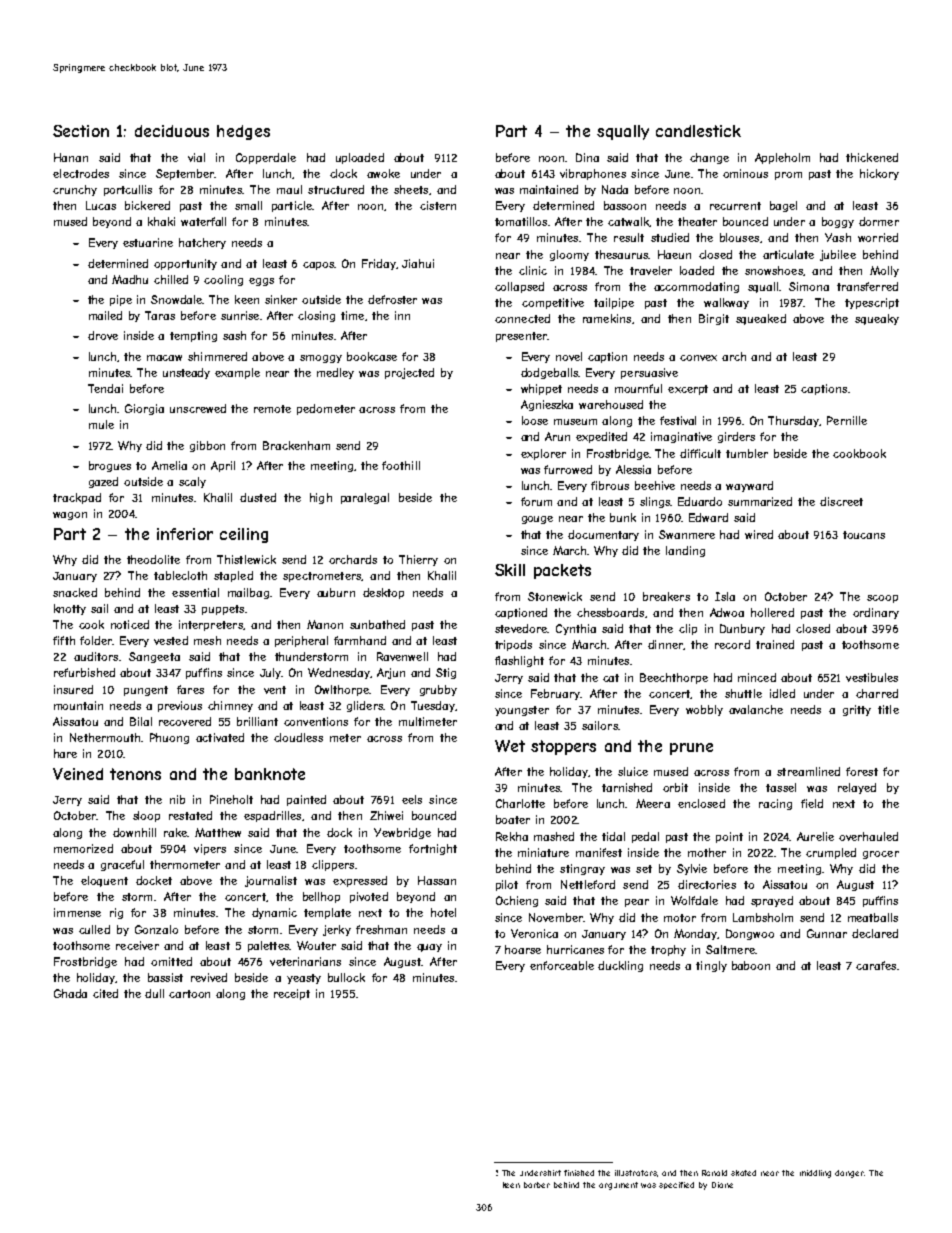 The width and height of the screenshot is (952, 1233). I want to click on dusted, so click(258, 497).
